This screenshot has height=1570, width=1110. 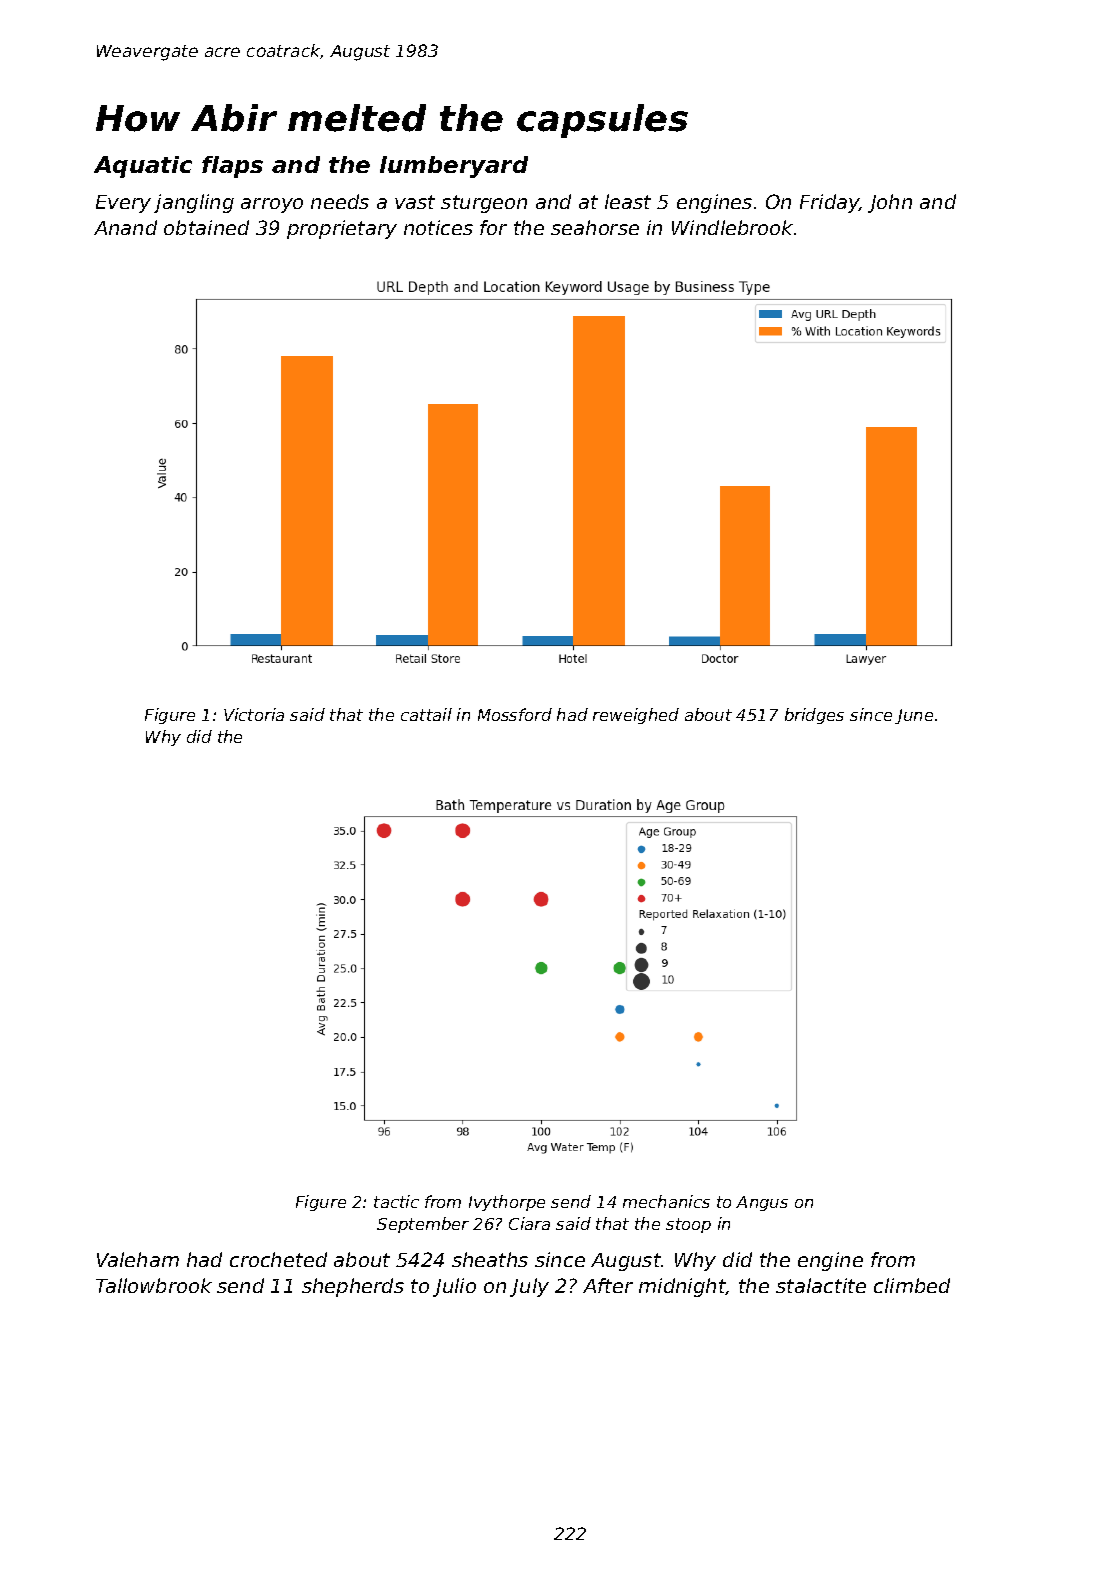 What do you see at coordinates (254, 714) in the screenshot?
I see `Victoria` at bounding box center [254, 714].
